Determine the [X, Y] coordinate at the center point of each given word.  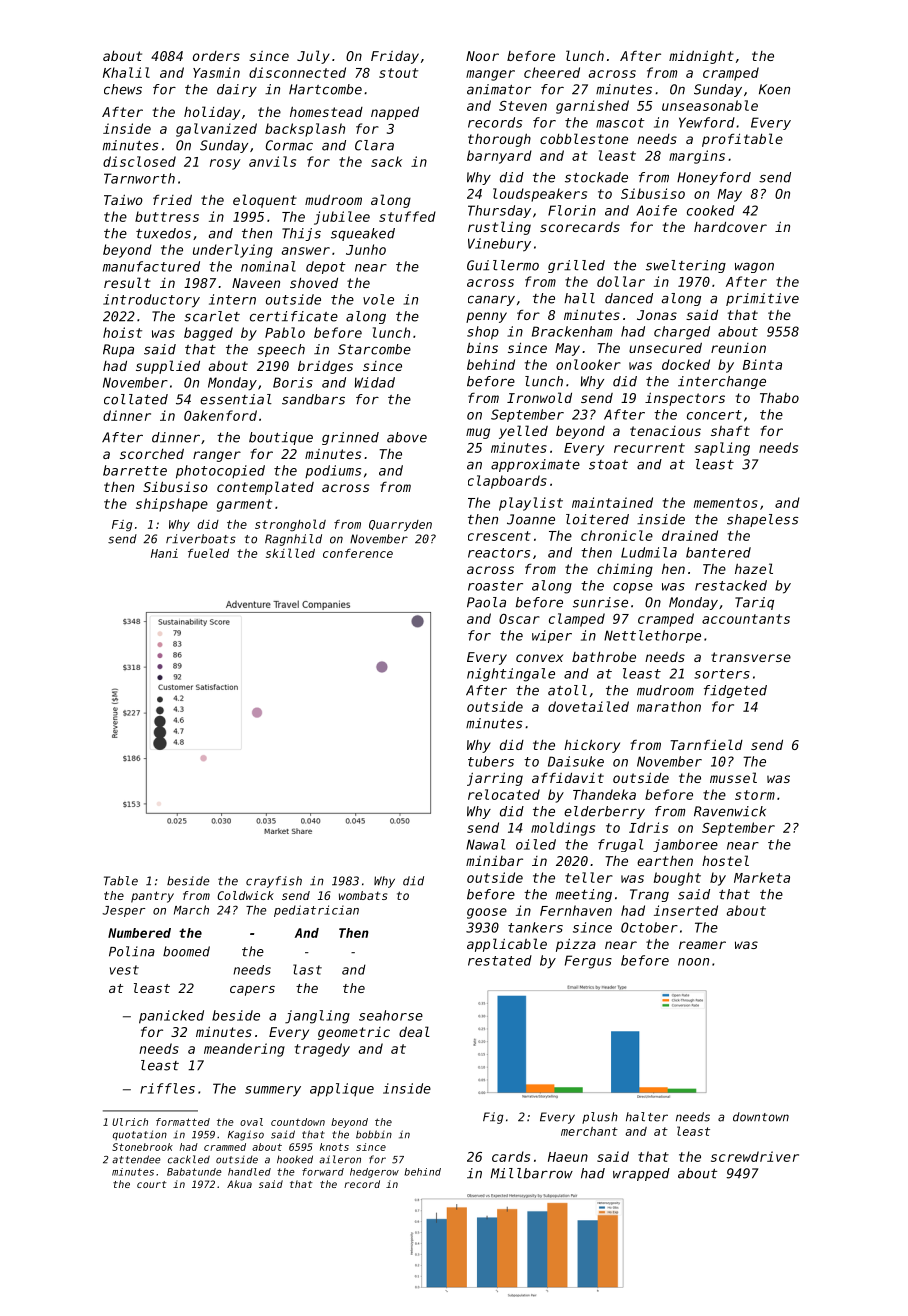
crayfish [274, 882]
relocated [504, 794]
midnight [701, 57]
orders [216, 56]
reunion [738, 348]
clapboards [507, 482]
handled [249, 1172]
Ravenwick [730, 811]
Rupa [118, 350]
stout [398, 73]
